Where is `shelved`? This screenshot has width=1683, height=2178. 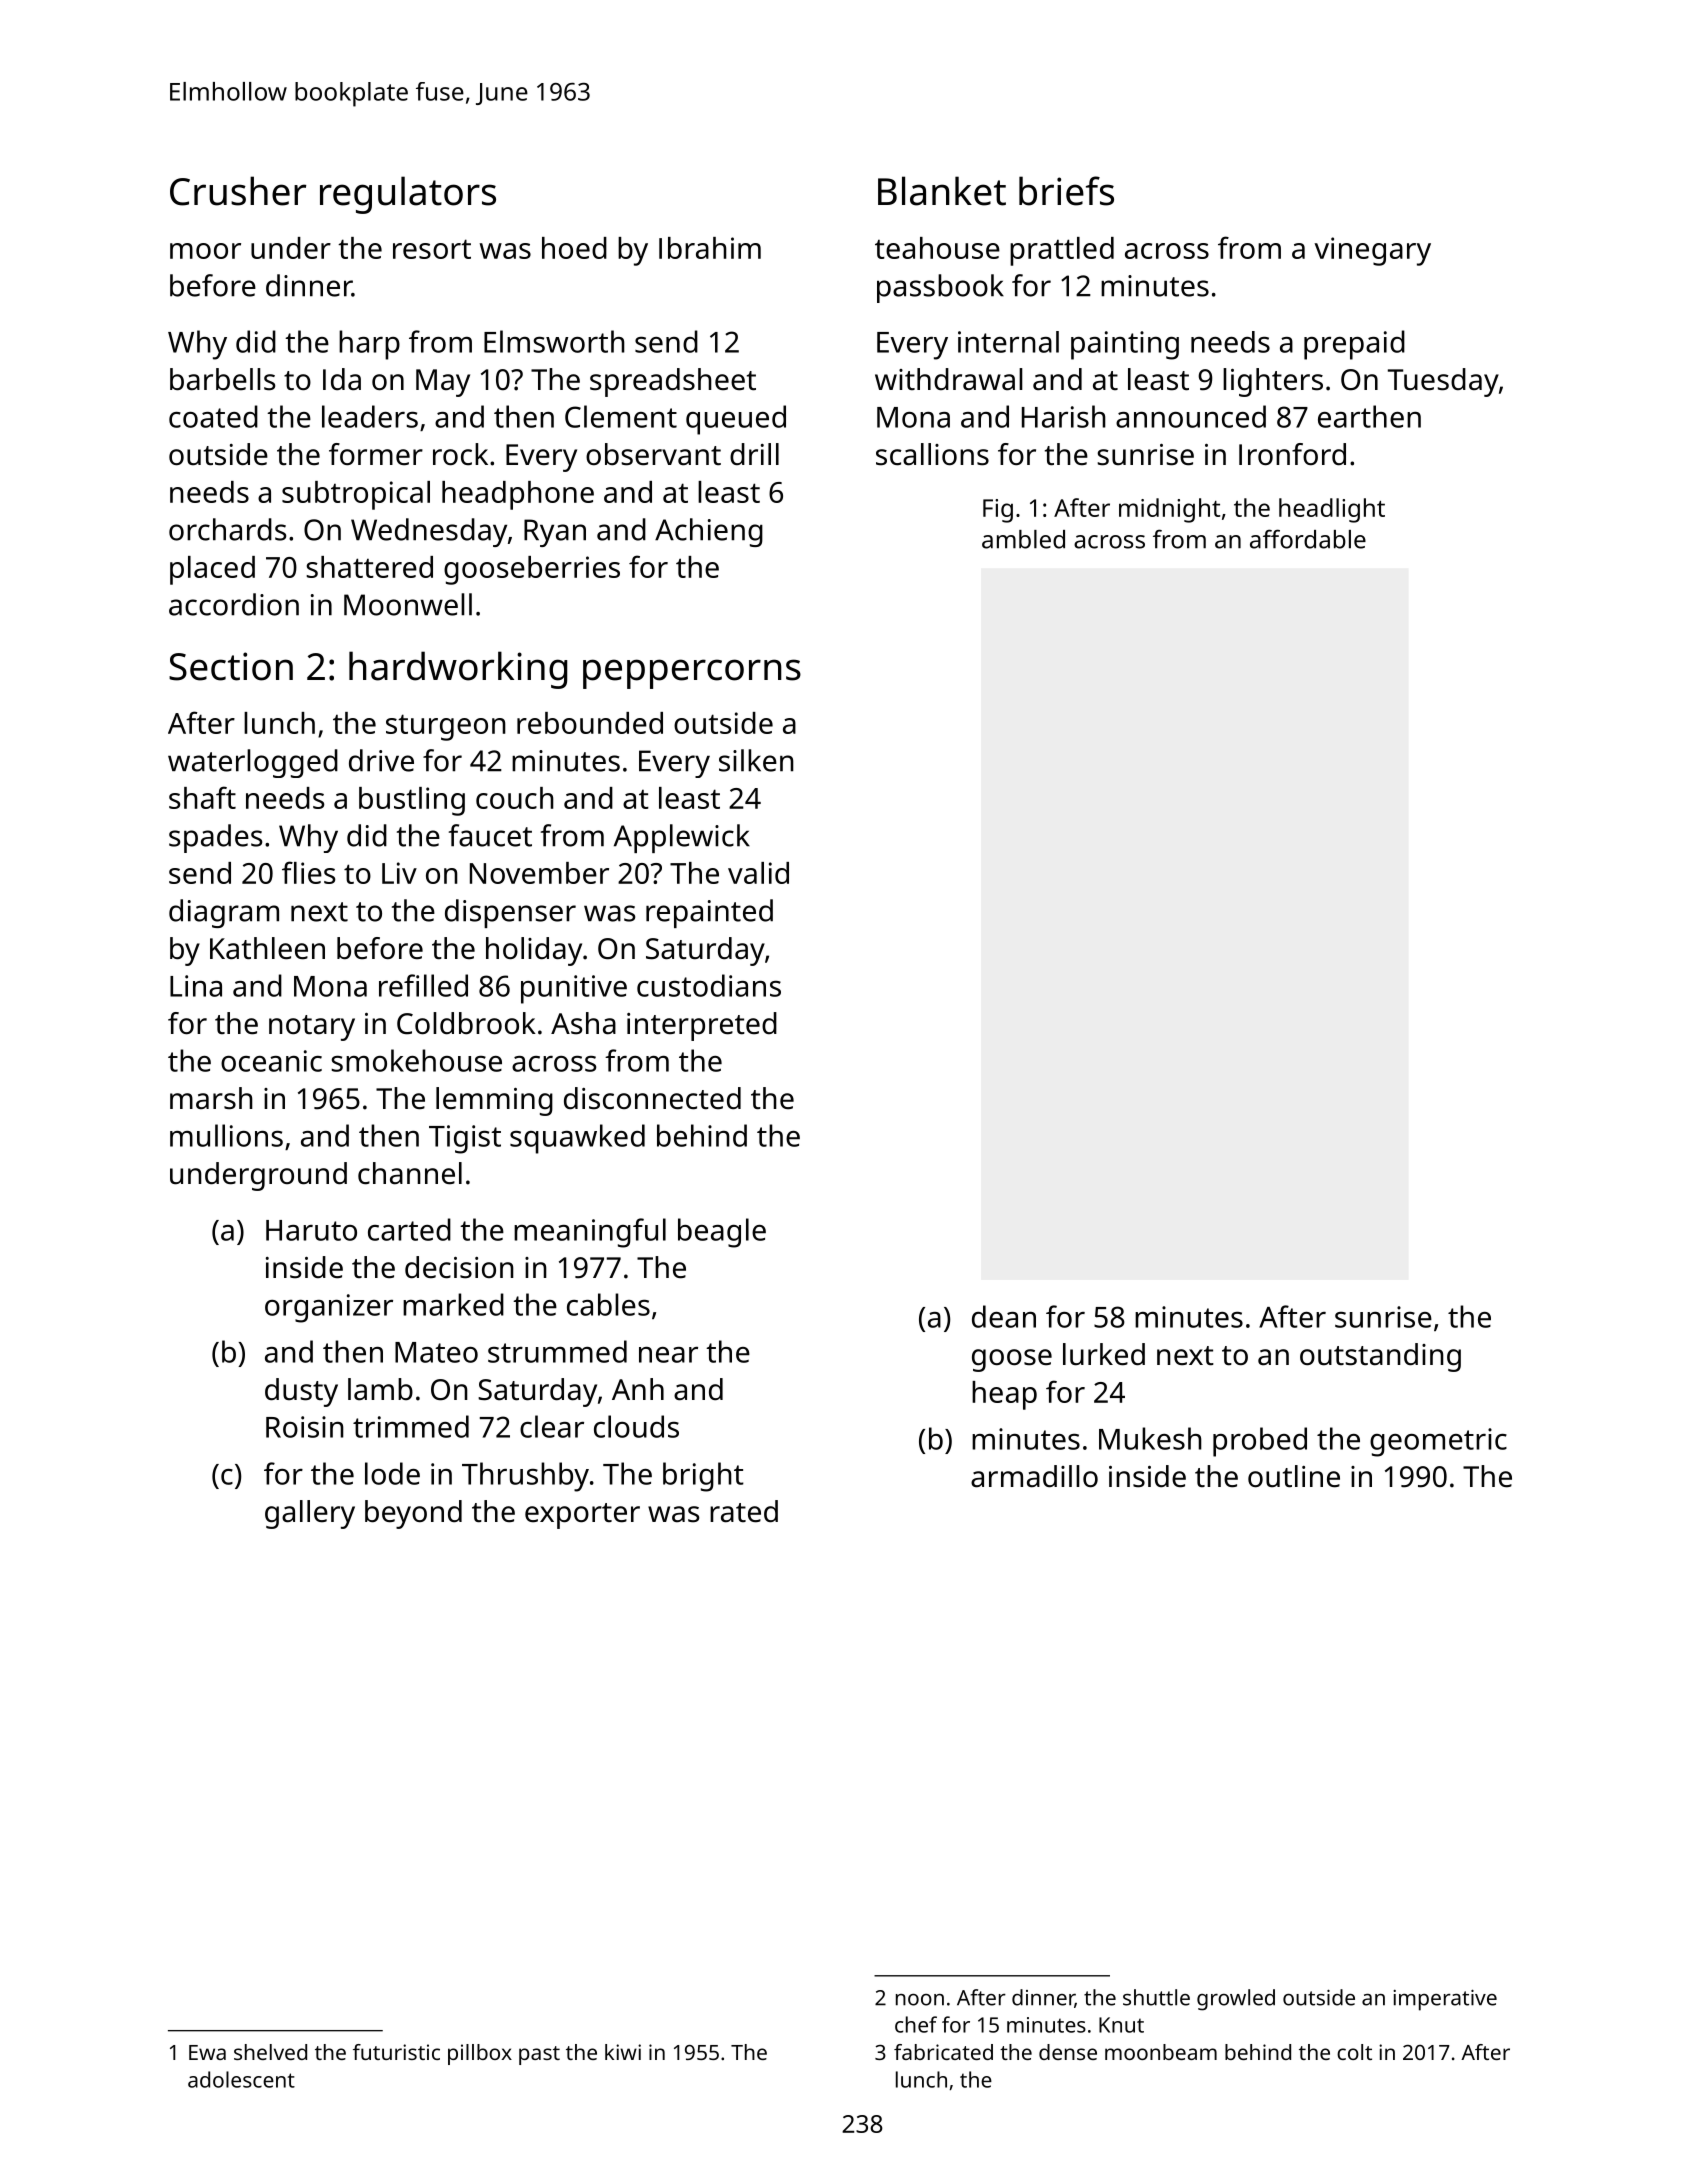 shelved is located at coordinates (270, 2052).
